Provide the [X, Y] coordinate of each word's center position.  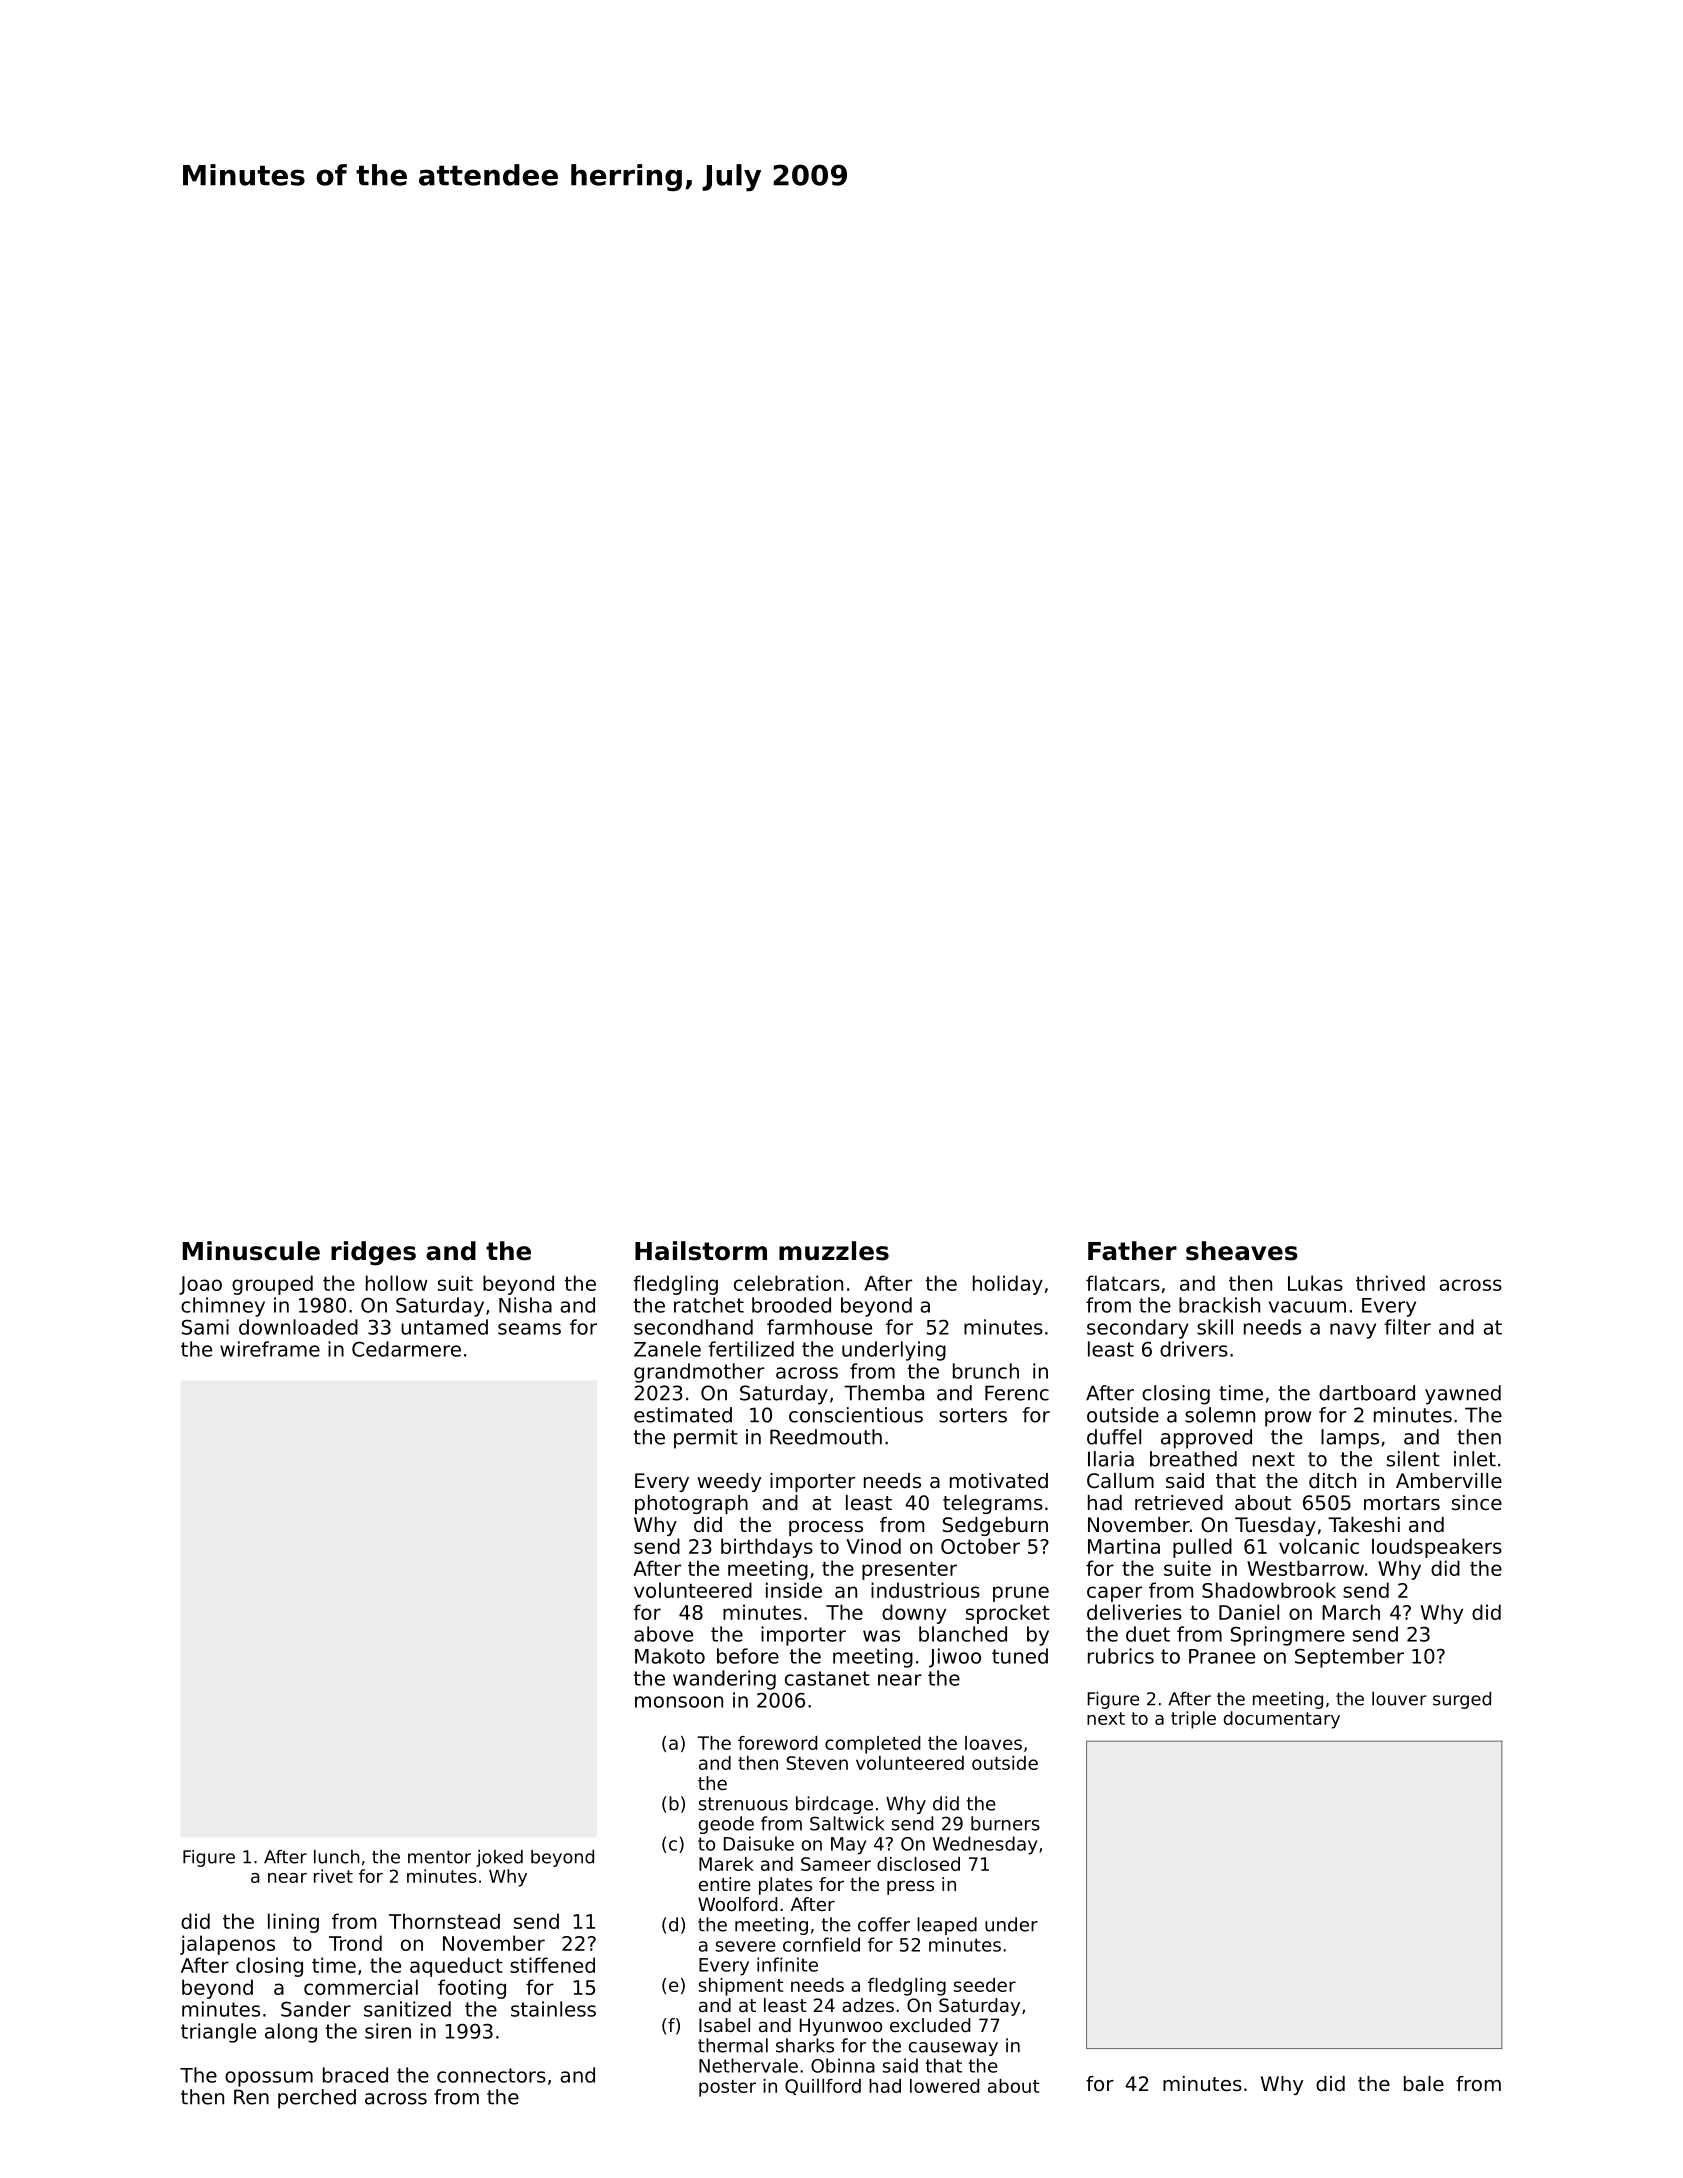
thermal [733, 2045]
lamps [1350, 1439]
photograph [691, 1504]
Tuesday [1275, 1526]
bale [1424, 2084]
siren [388, 2031]
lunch [336, 1857]
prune [1021, 1594]
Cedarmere [406, 1349]
